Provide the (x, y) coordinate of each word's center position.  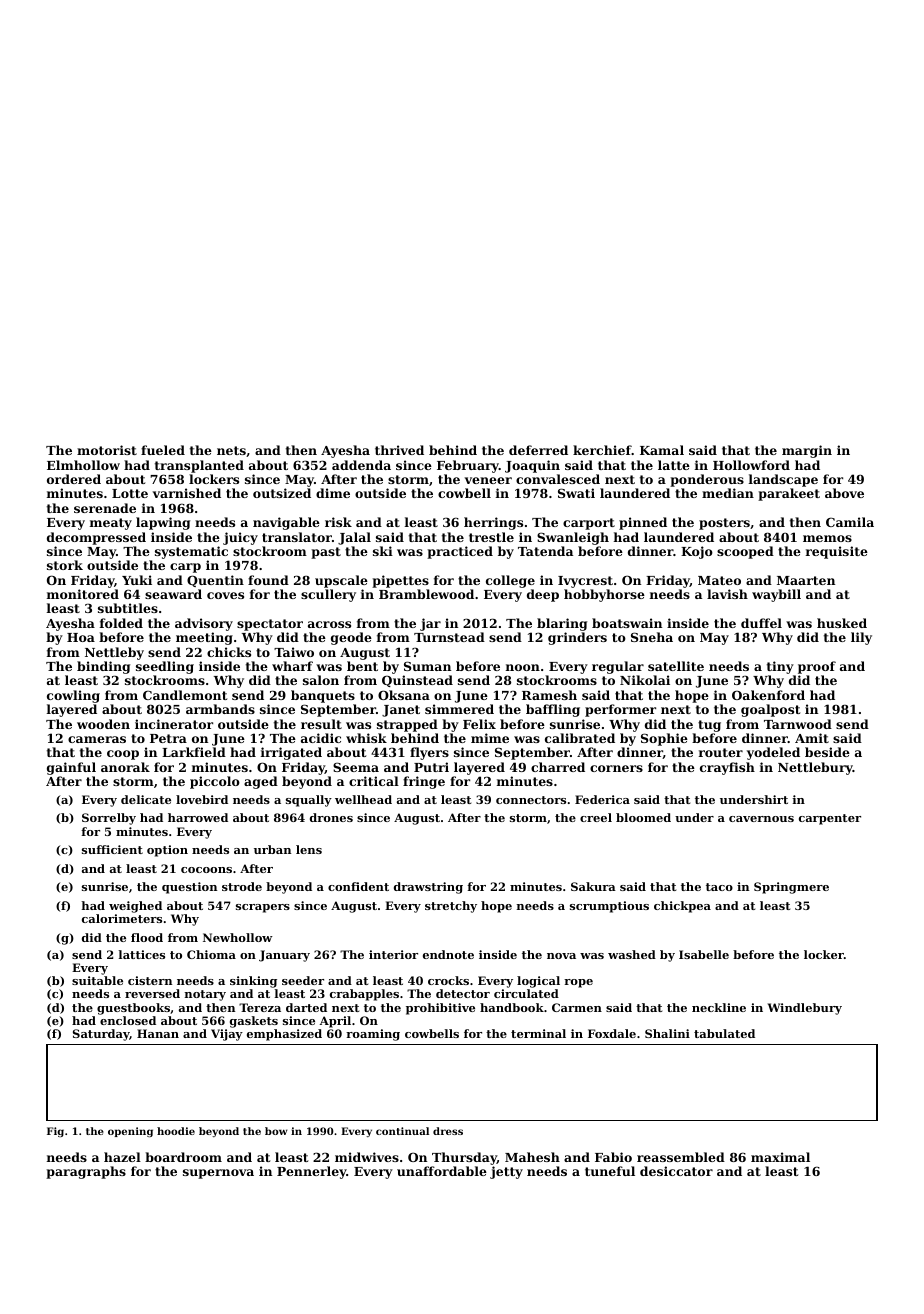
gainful (71, 768)
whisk (366, 738)
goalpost (770, 710)
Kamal (662, 450)
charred (558, 767)
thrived (399, 450)
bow (276, 1131)
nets (231, 450)
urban (272, 849)
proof (817, 667)
